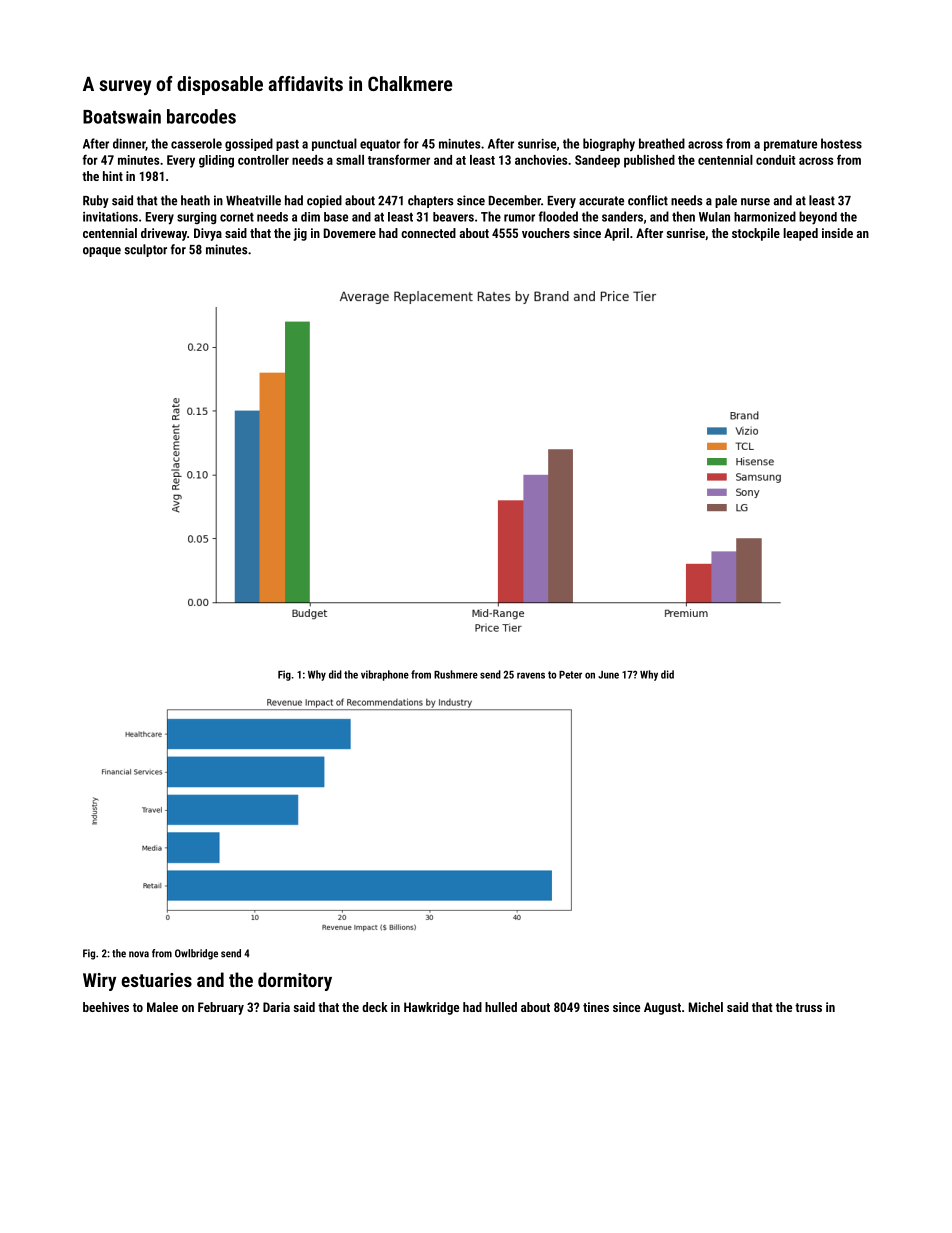 This screenshot has height=1233, width=952. I want to click on leaped, so click(800, 234).
